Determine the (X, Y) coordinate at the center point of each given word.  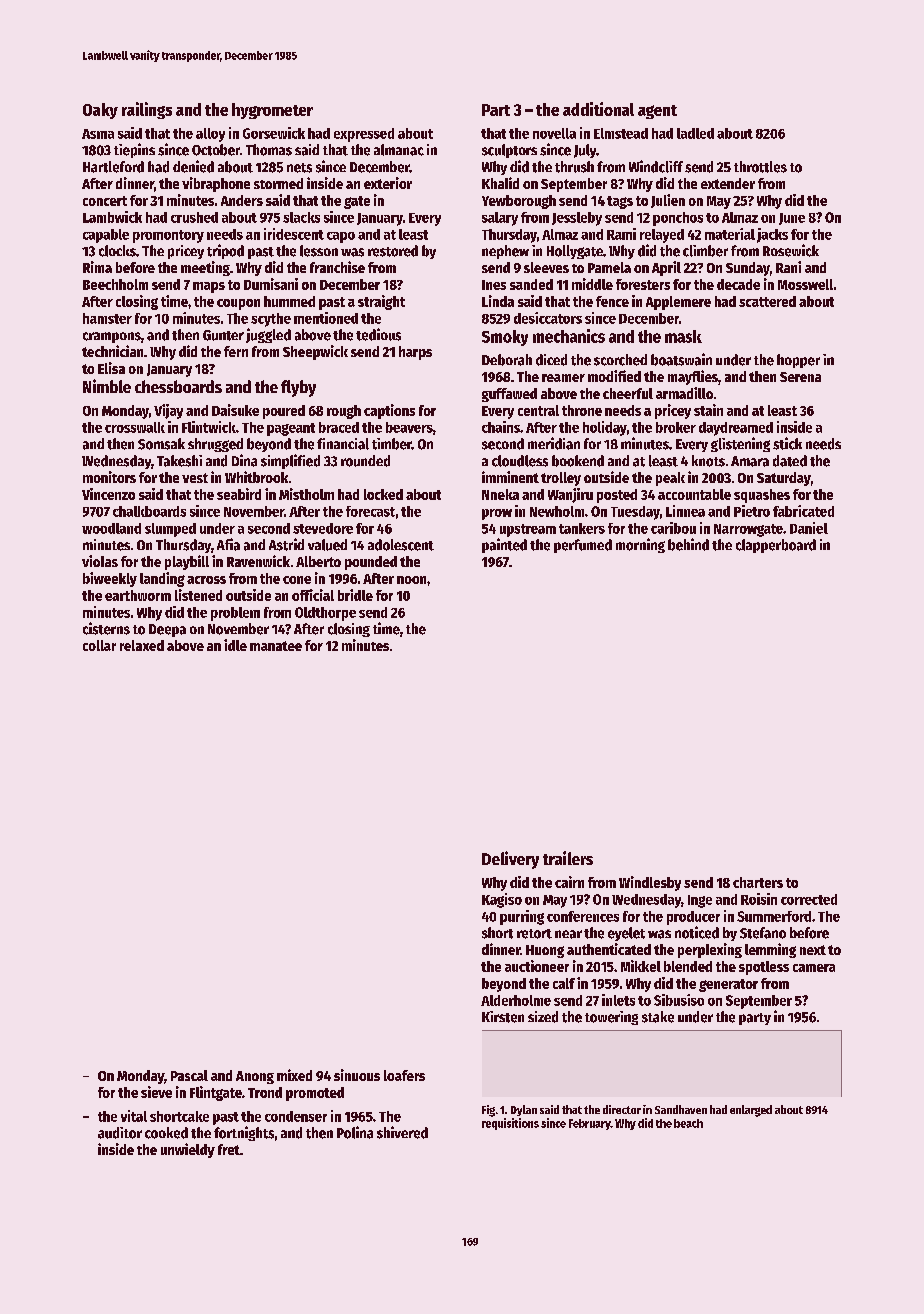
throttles (760, 167)
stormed (278, 183)
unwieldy (188, 1150)
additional (598, 109)
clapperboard (776, 546)
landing (162, 579)
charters (758, 882)
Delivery (510, 860)
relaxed (142, 645)
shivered (402, 1132)
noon (411, 580)
